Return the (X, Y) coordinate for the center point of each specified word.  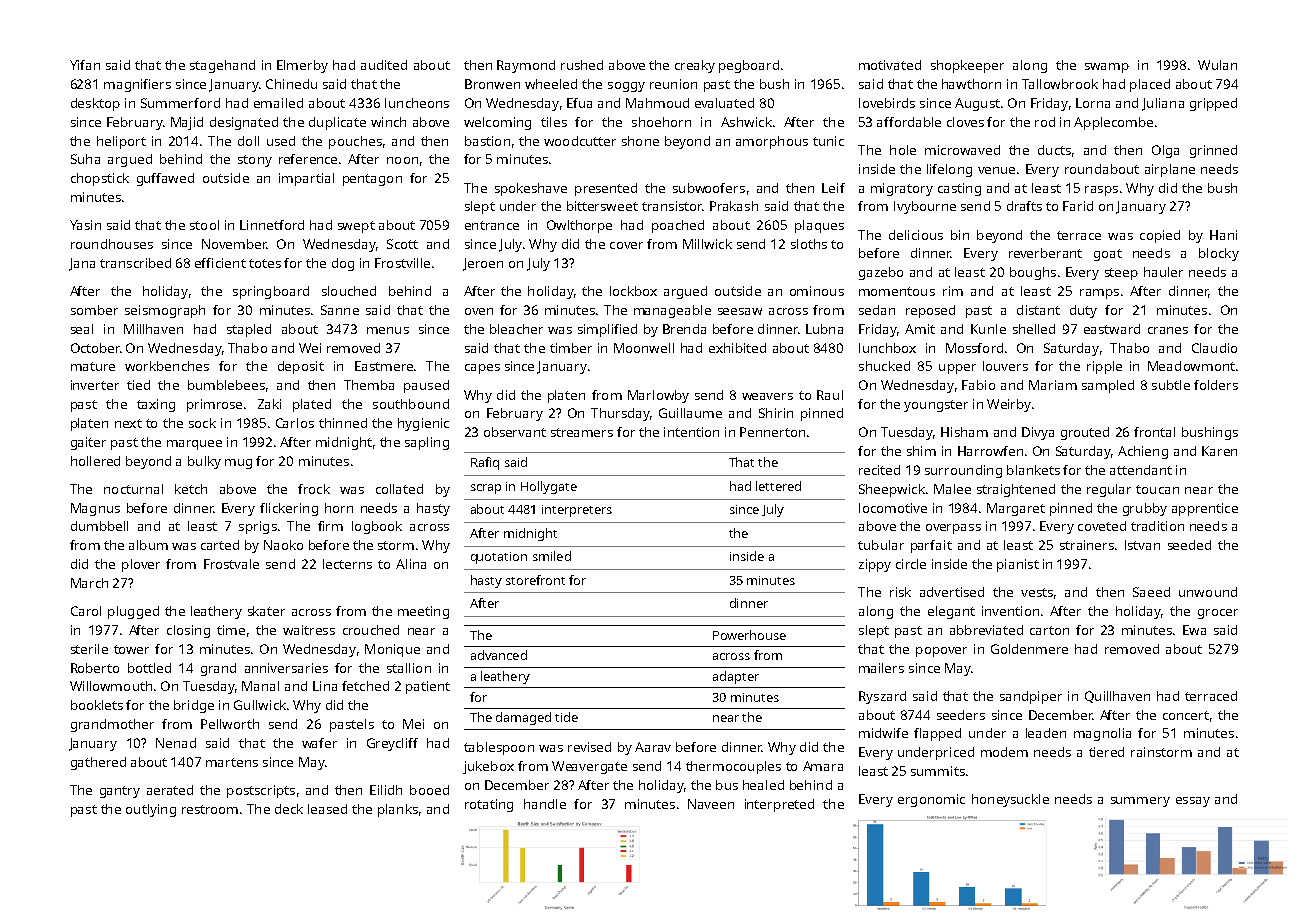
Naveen (711, 804)
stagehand (222, 66)
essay (1193, 802)
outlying (151, 810)
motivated (890, 65)
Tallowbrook (1060, 84)
